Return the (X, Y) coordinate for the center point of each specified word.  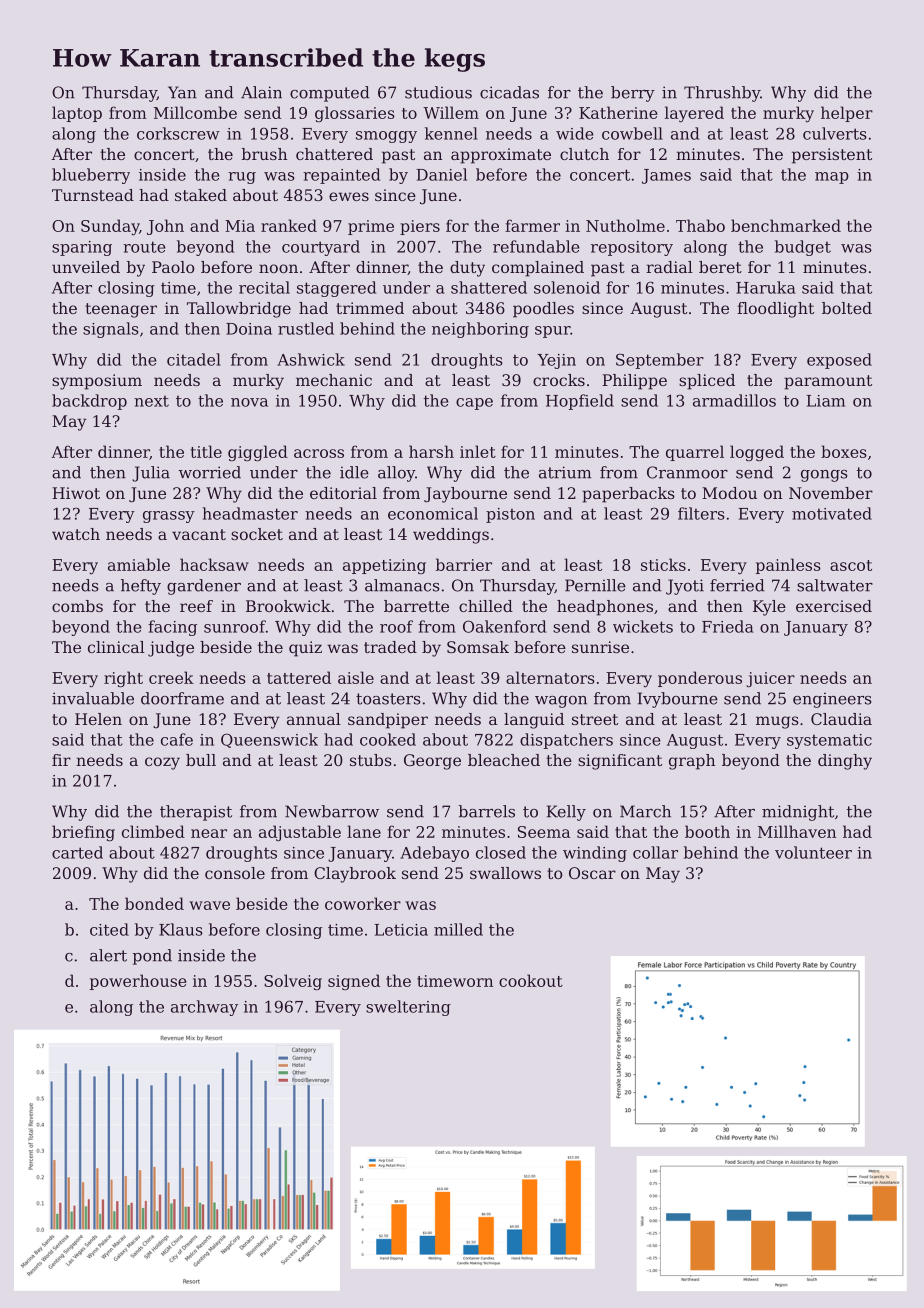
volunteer (813, 852)
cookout (531, 980)
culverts (835, 133)
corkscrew (178, 133)
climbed (153, 831)
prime (371, 227)
